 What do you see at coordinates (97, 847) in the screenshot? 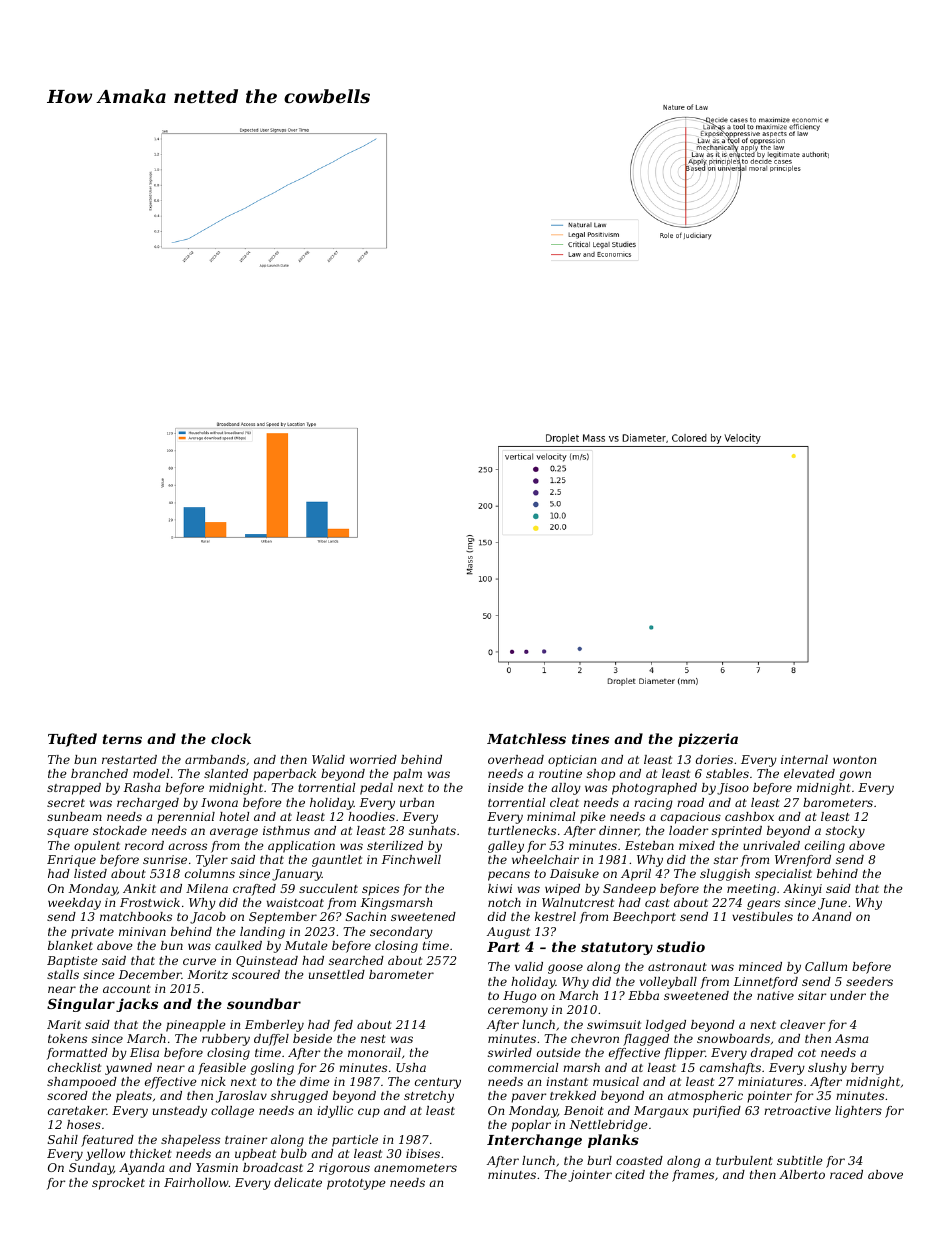
I see `opulent` at bounding box center [97, 847].
